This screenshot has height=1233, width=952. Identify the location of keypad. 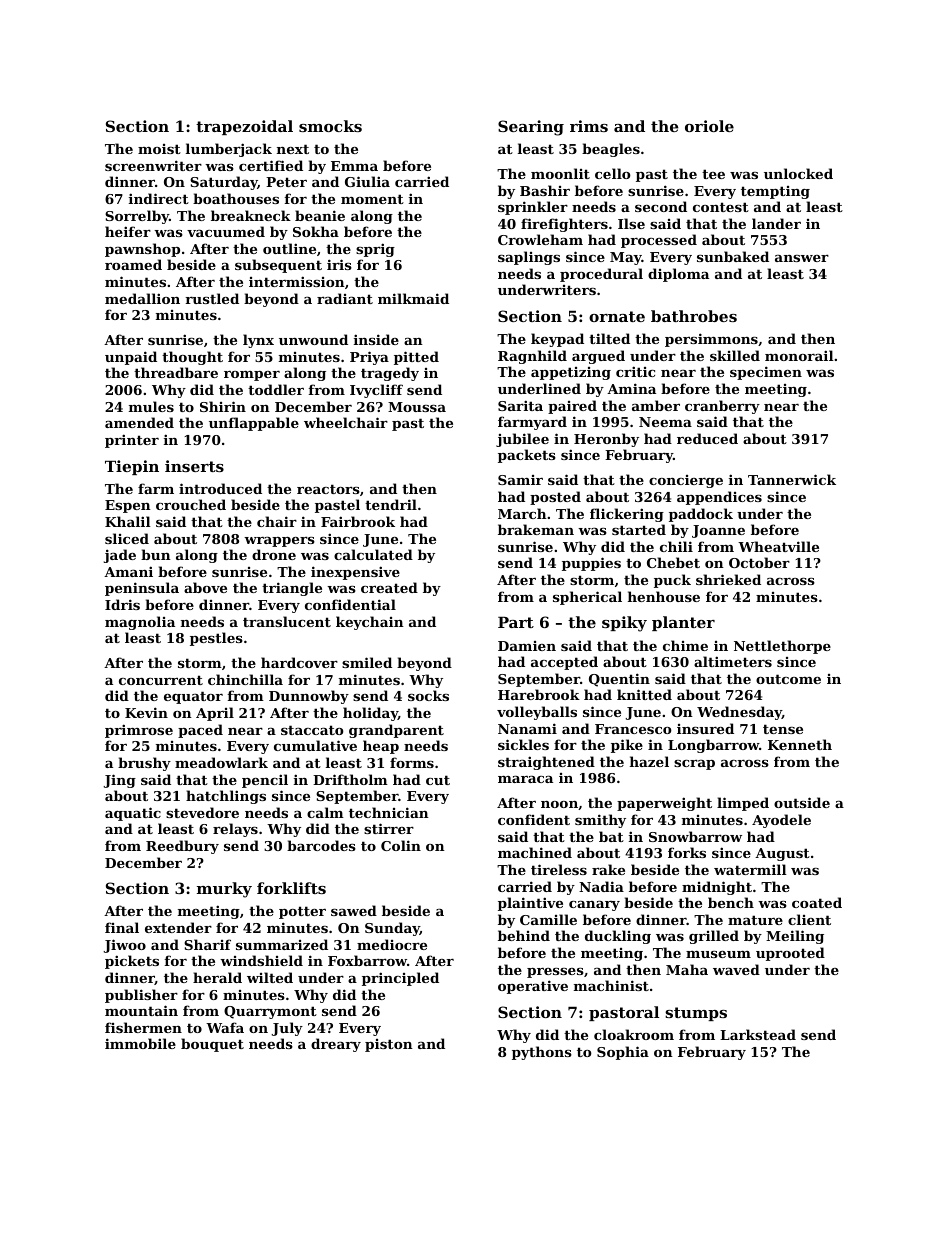
(557, 340).
